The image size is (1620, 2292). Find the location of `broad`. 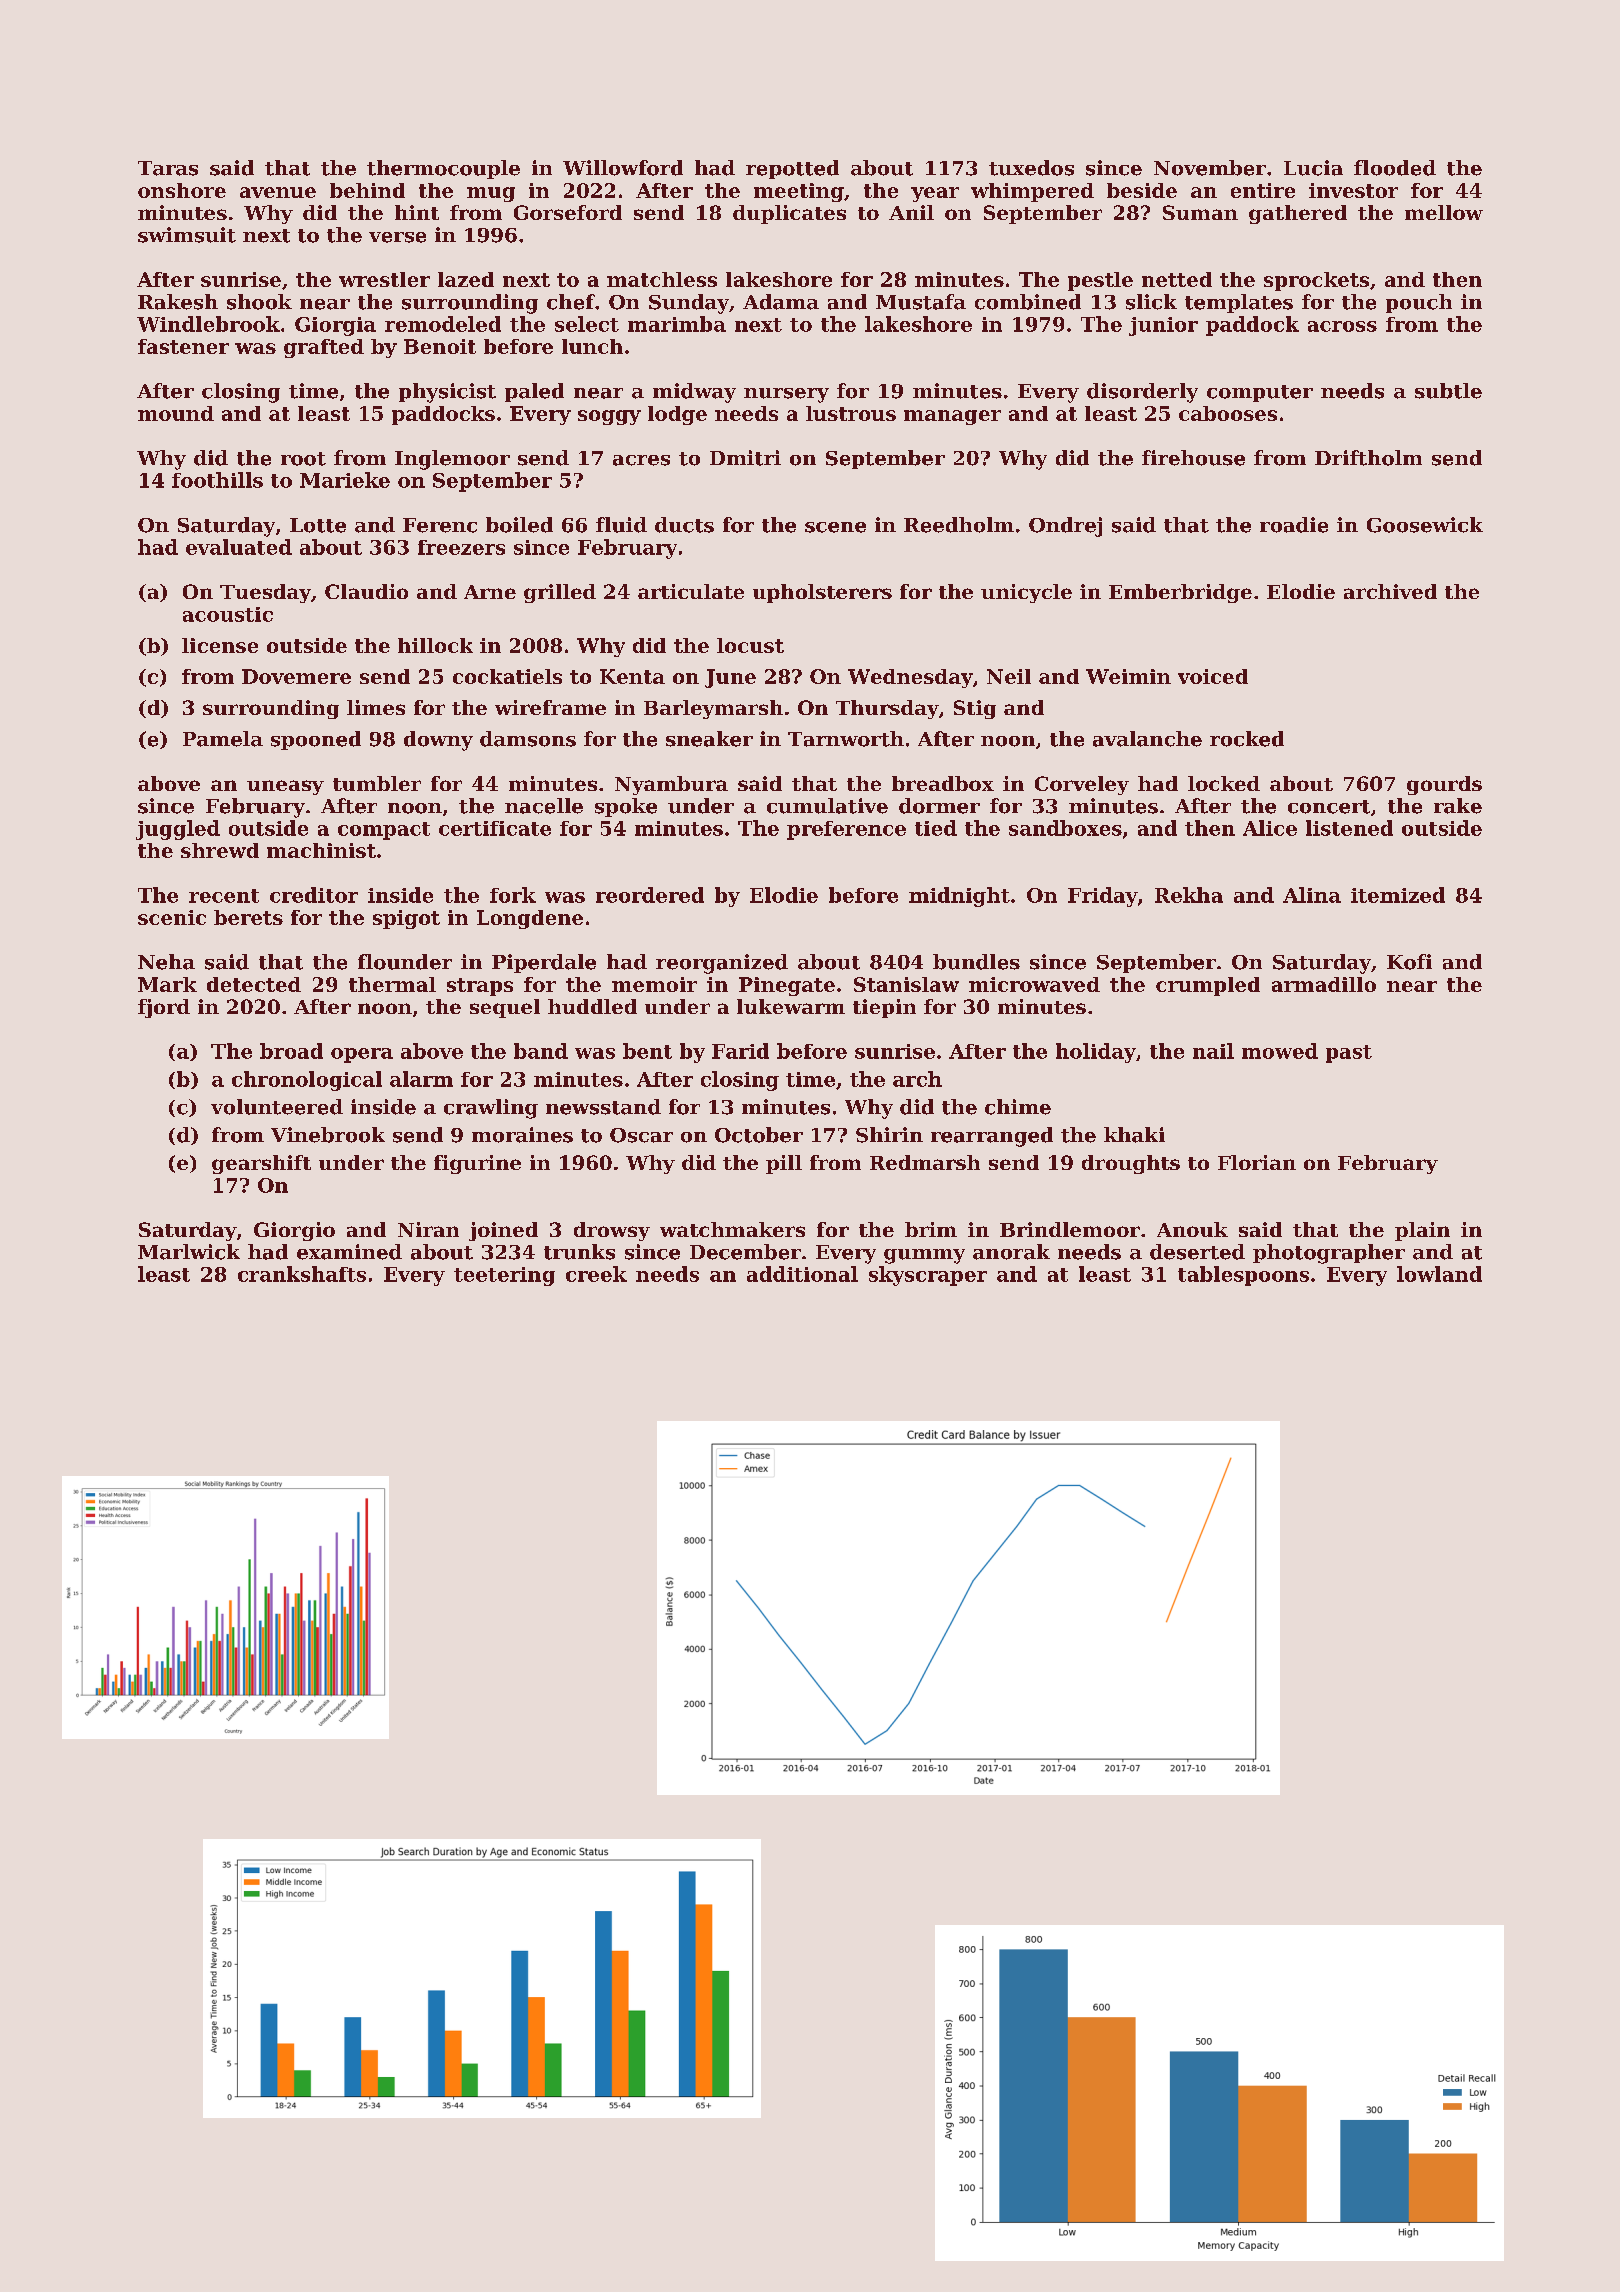

broad is located at coordinates (291, 1051).
